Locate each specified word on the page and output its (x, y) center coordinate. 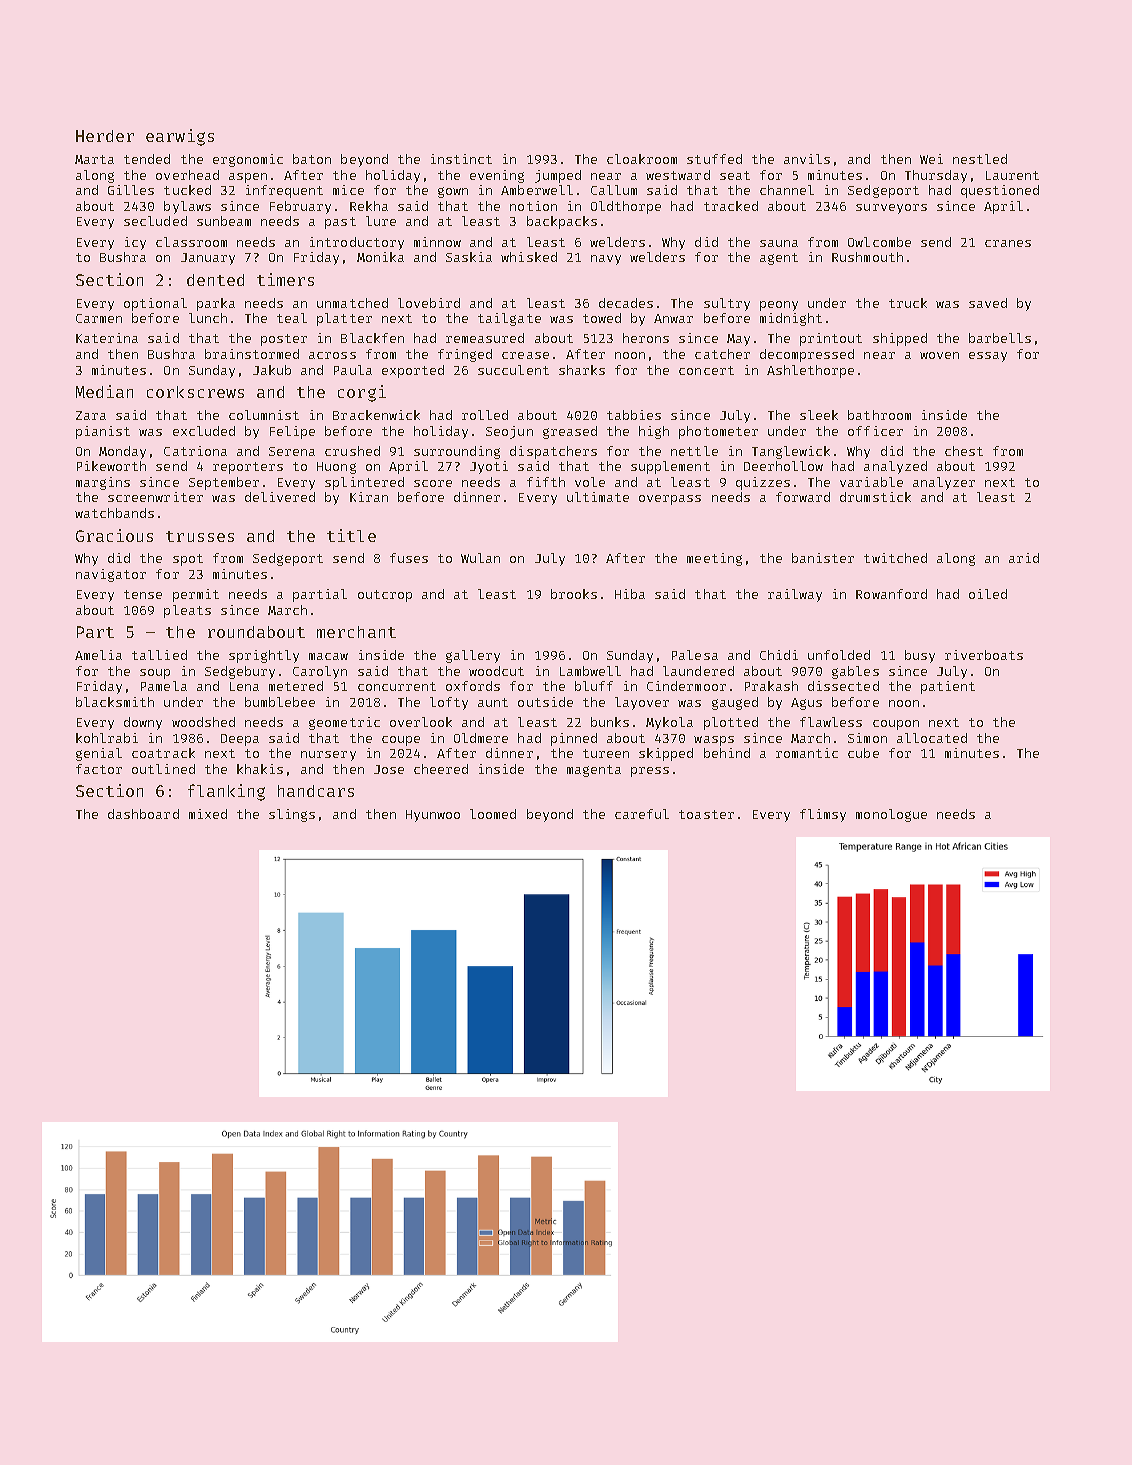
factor (99, 769)
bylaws (187, 207)
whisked (529, 257)
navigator (111, 575)
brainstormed (252, 354)
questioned (1000, 191)
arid (1024, 558)
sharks (582, 370)
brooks (574, 594)
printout (831, 339)
